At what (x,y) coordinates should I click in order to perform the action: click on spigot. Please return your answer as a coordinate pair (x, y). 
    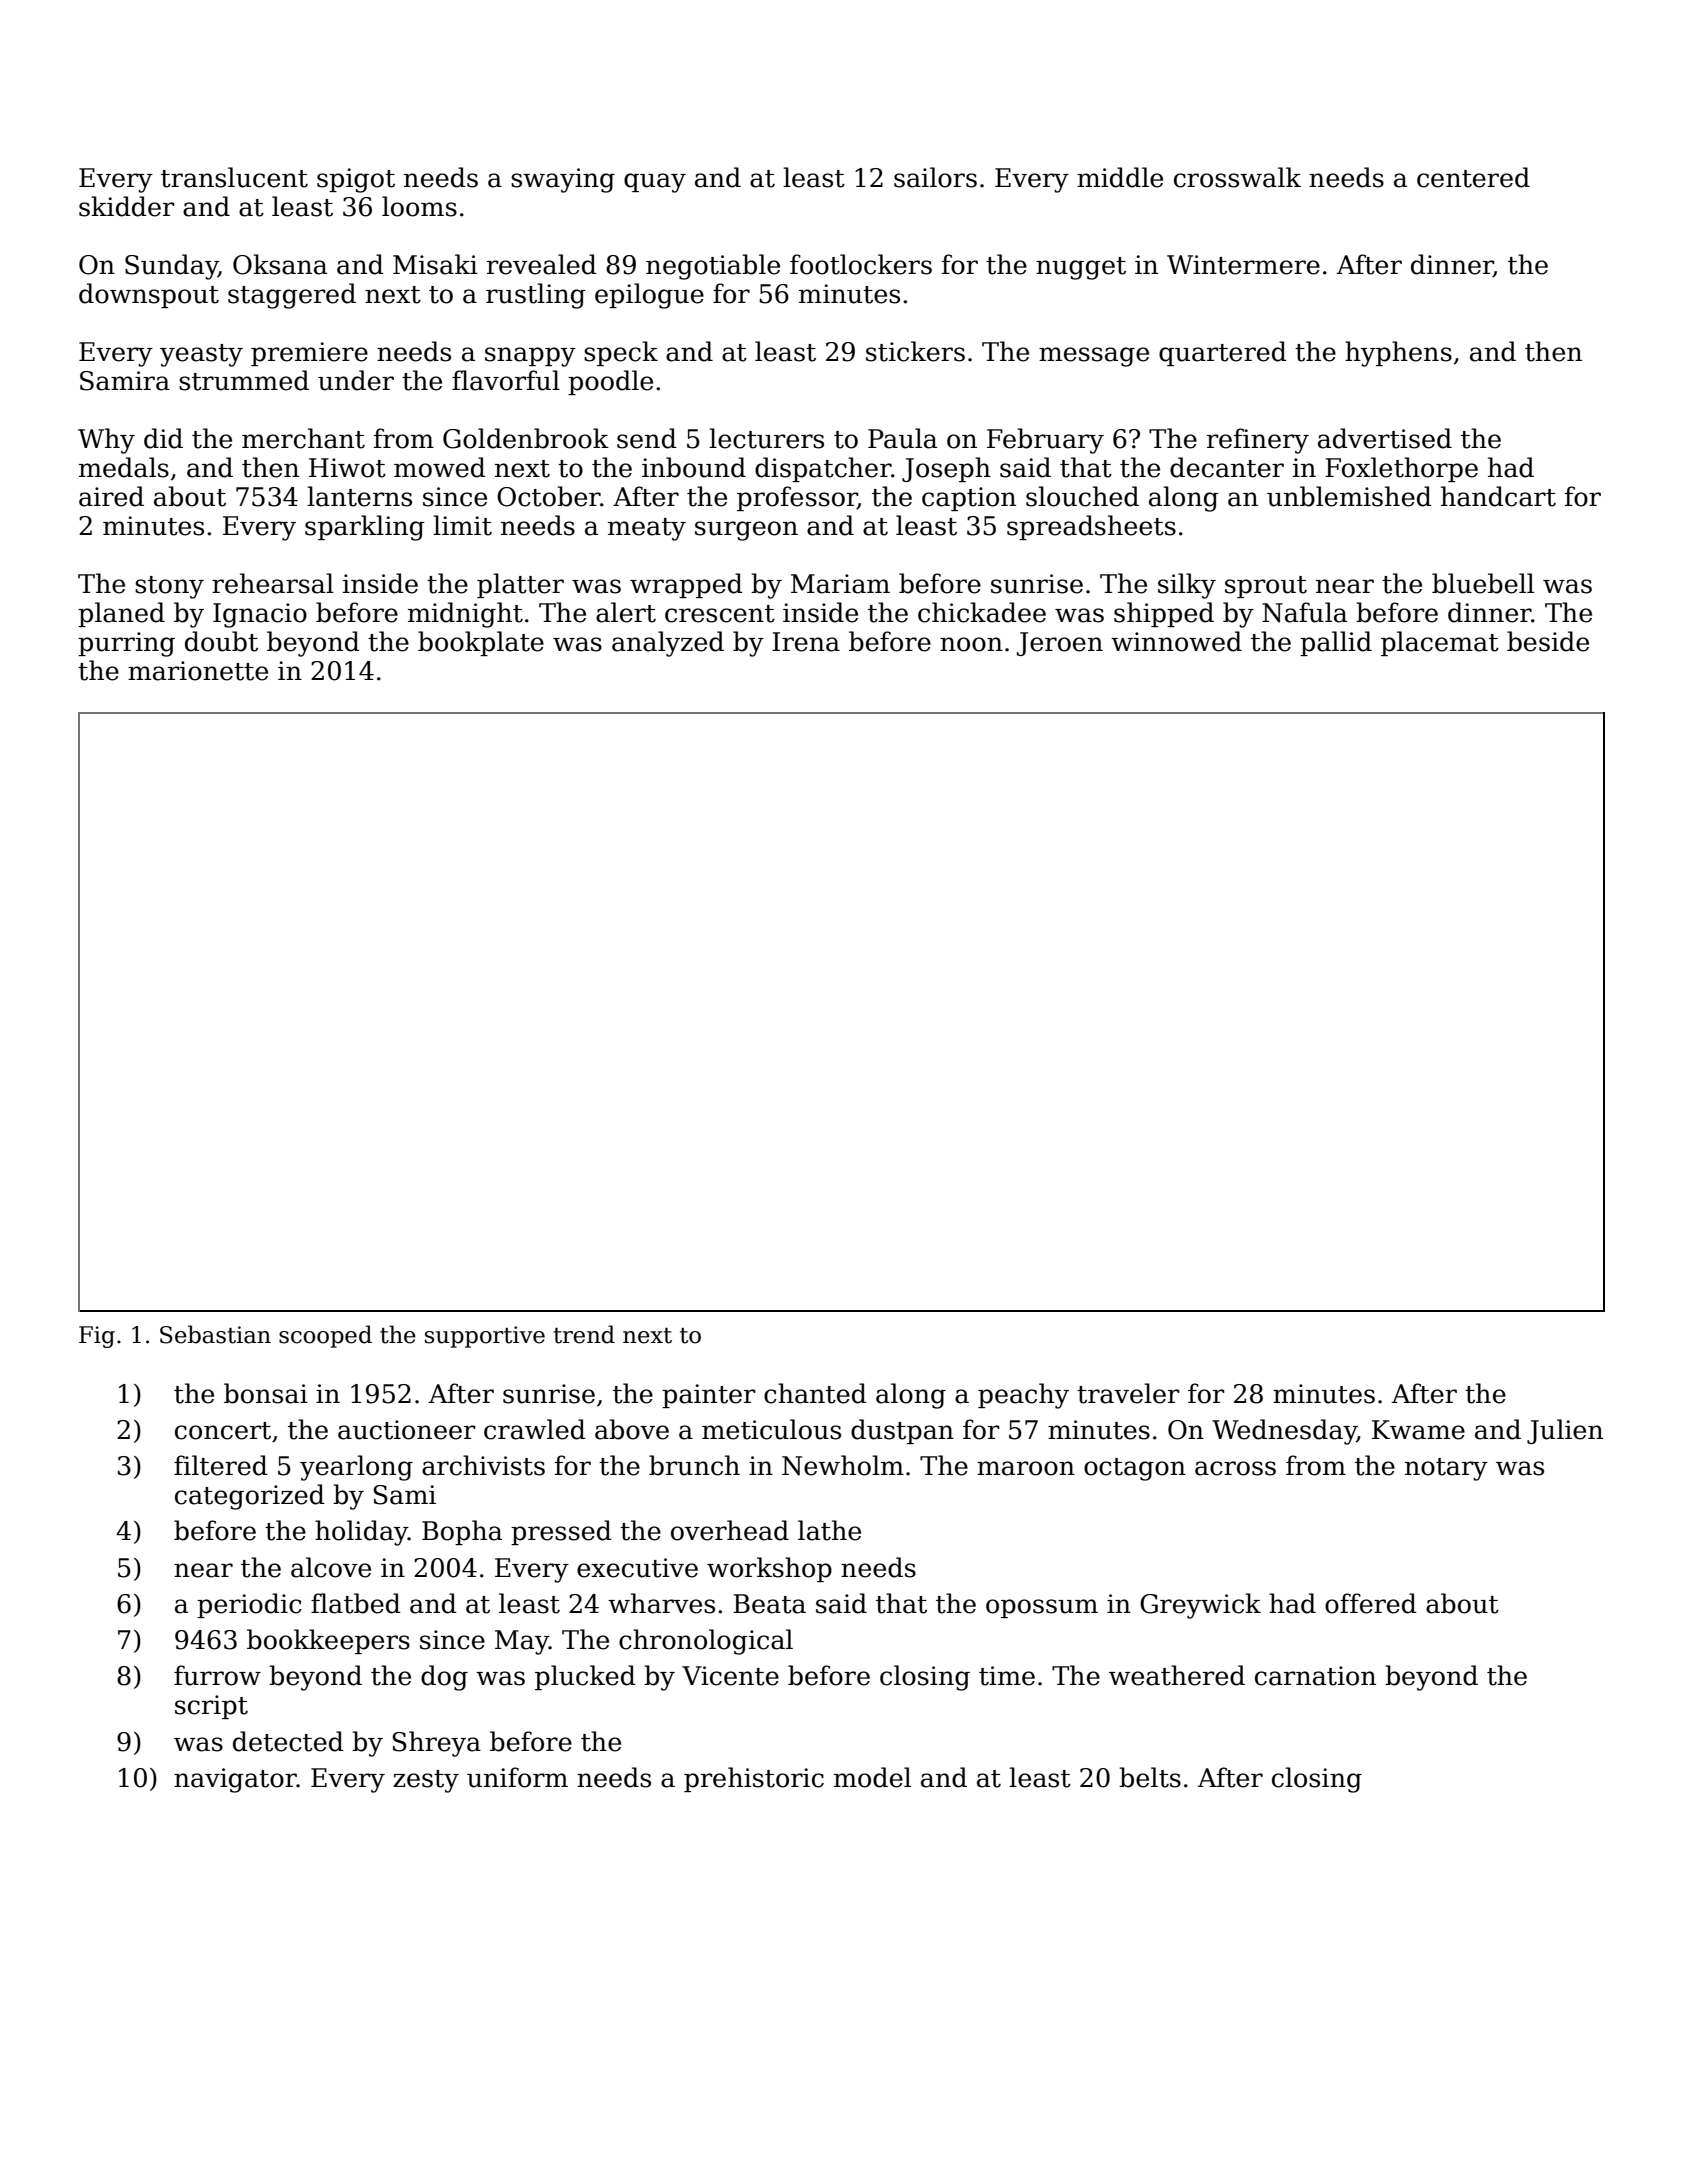
    Looking at the image, I should click on (356, 180).
